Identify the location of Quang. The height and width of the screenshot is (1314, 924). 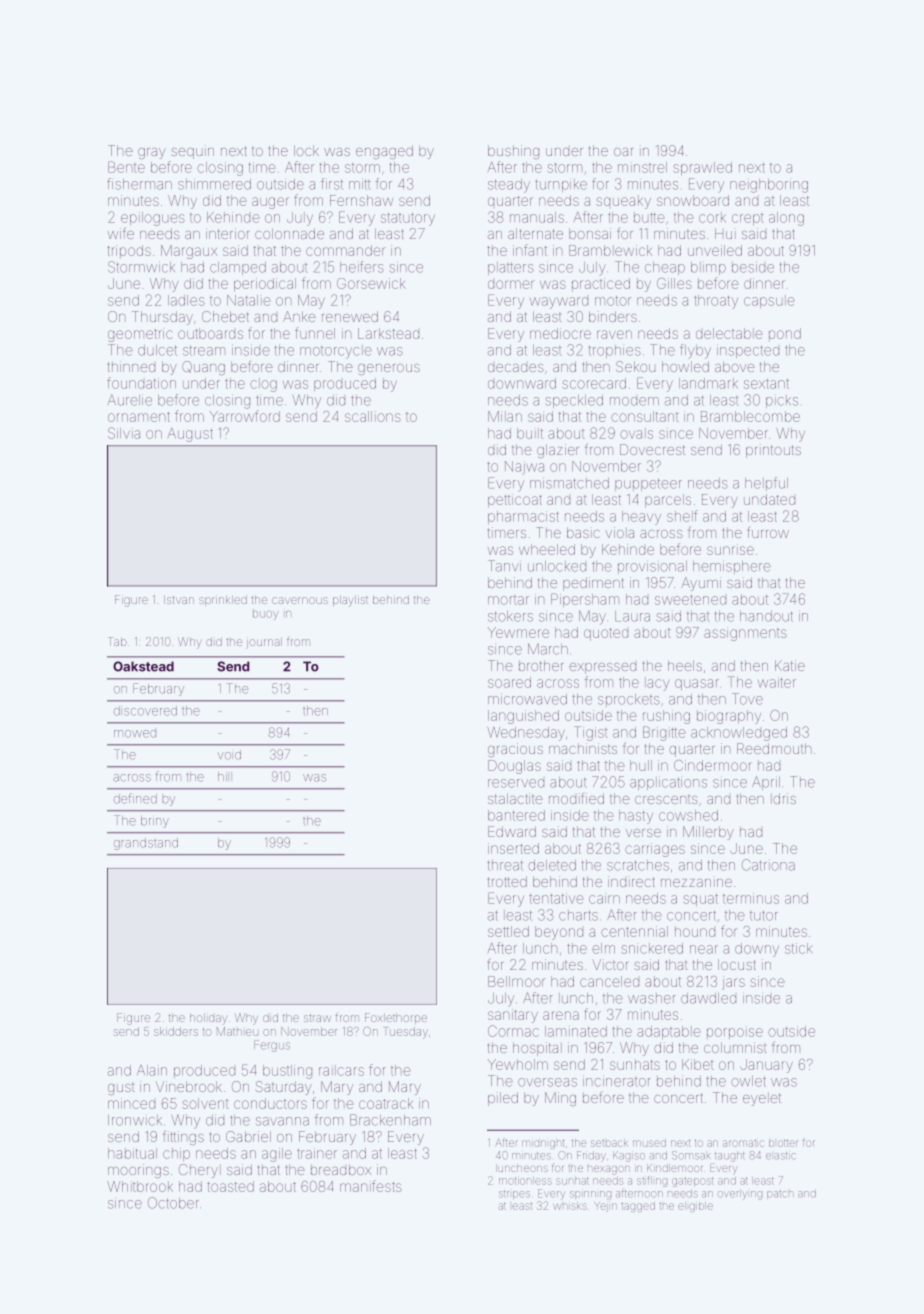
(203, 368).
